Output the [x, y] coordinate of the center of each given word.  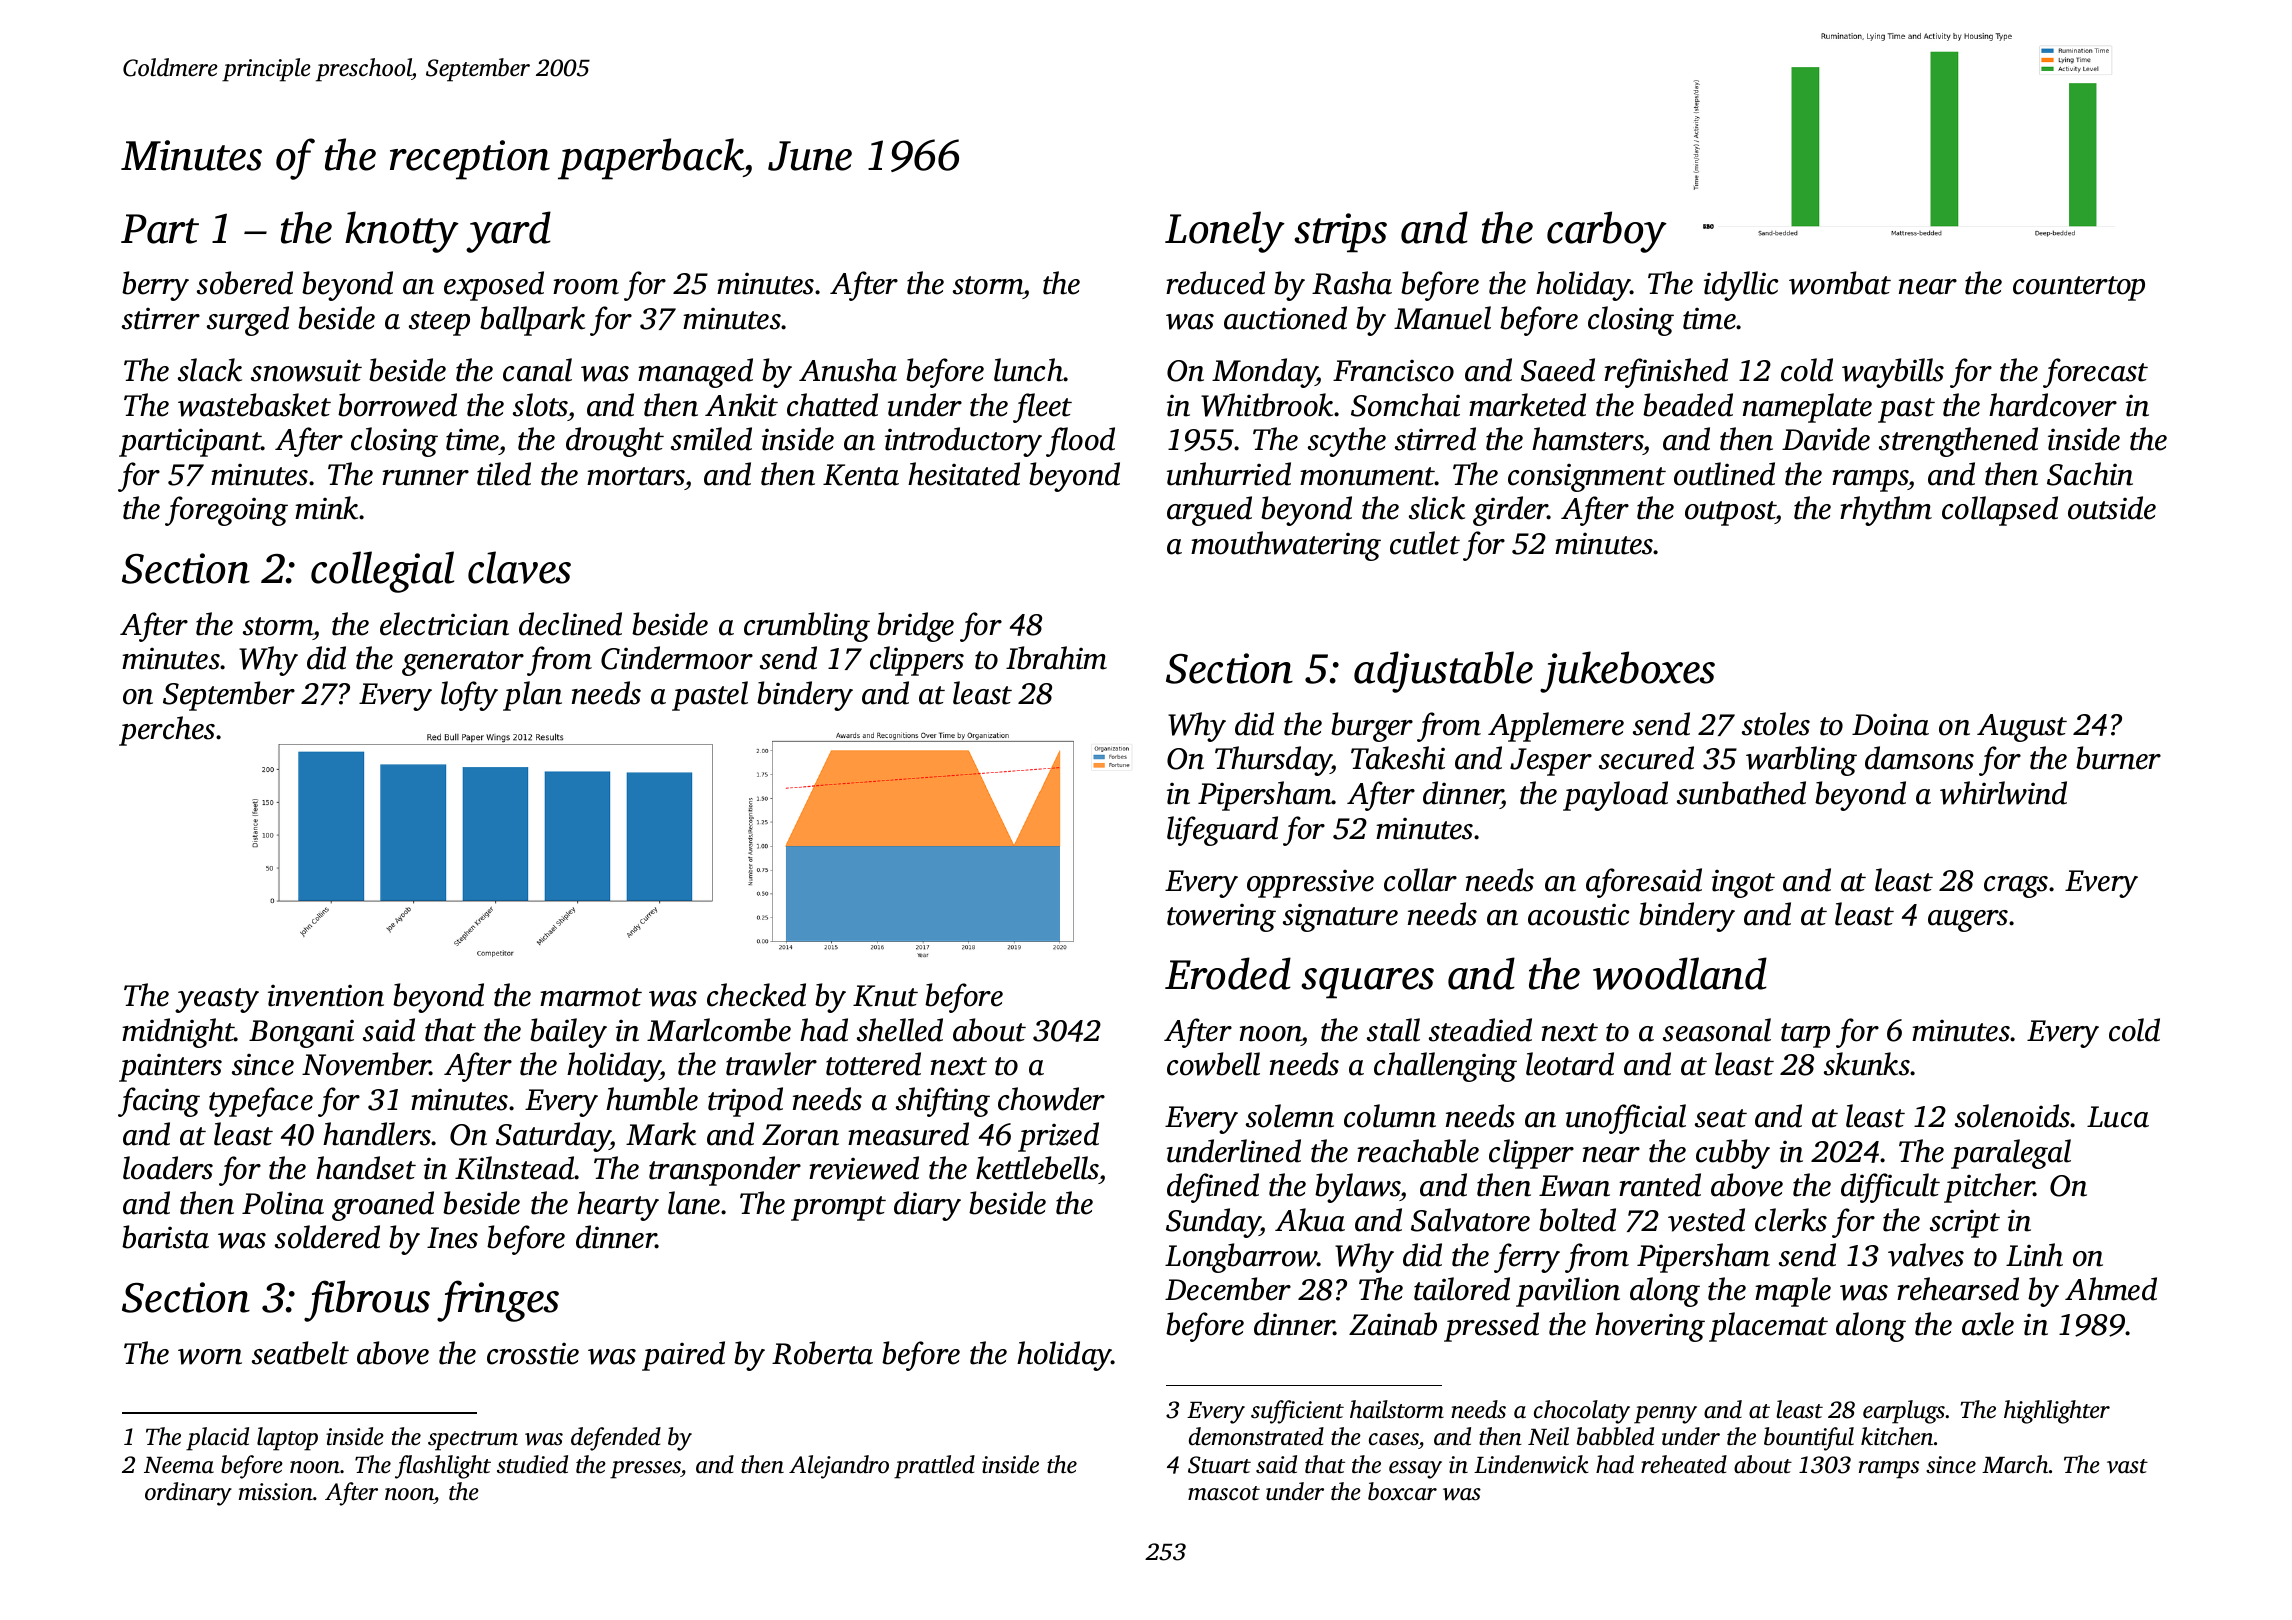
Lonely [1225, 232]
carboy [1607, 232]
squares [1367, 983]
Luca [2118, 1117]
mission [276, 1492]
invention [326, 995]
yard [508, 232]
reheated [1684, 1464]
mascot [1224, 1493]
